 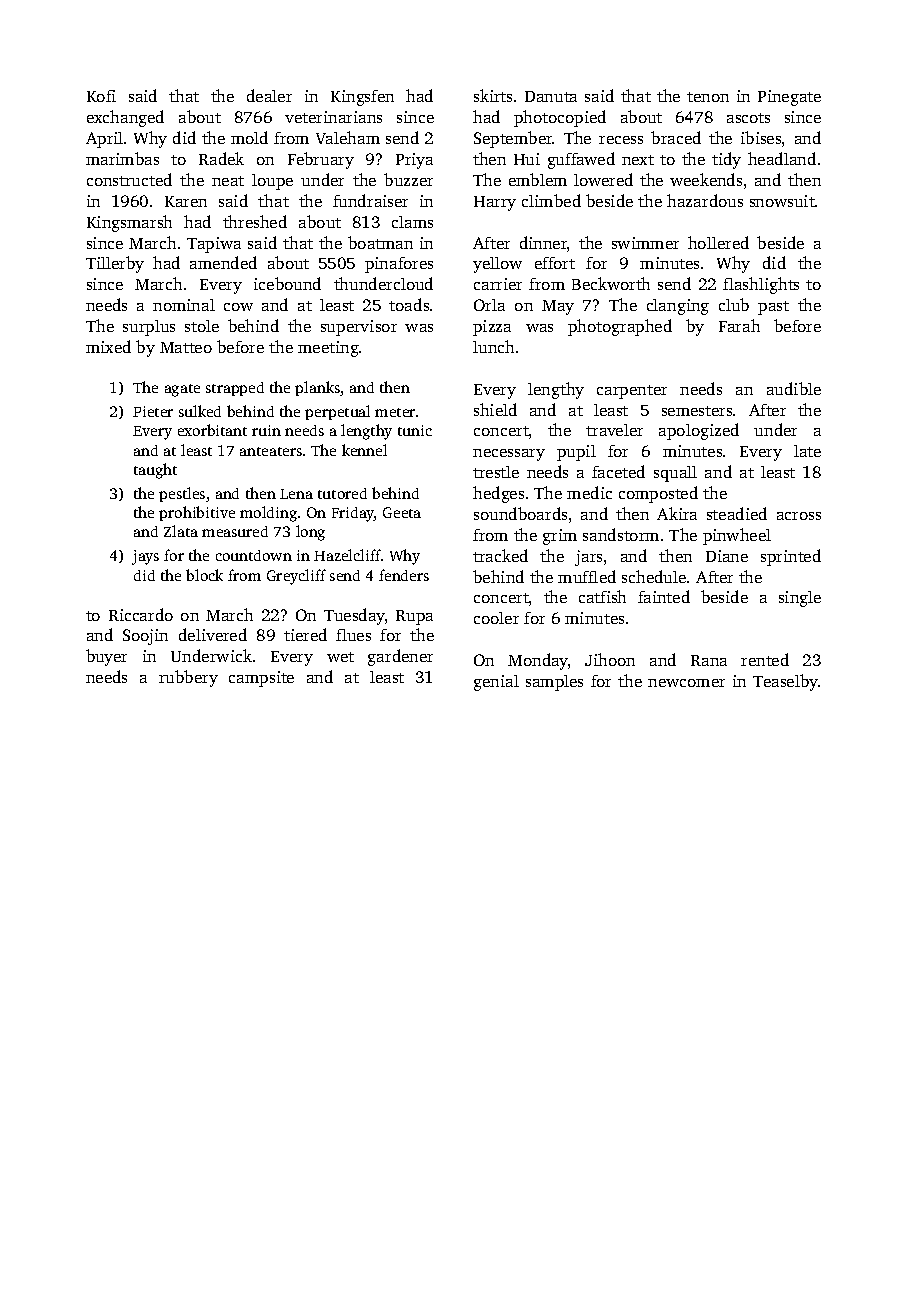 I want to click on semesters, so click(x=697, y=411).
